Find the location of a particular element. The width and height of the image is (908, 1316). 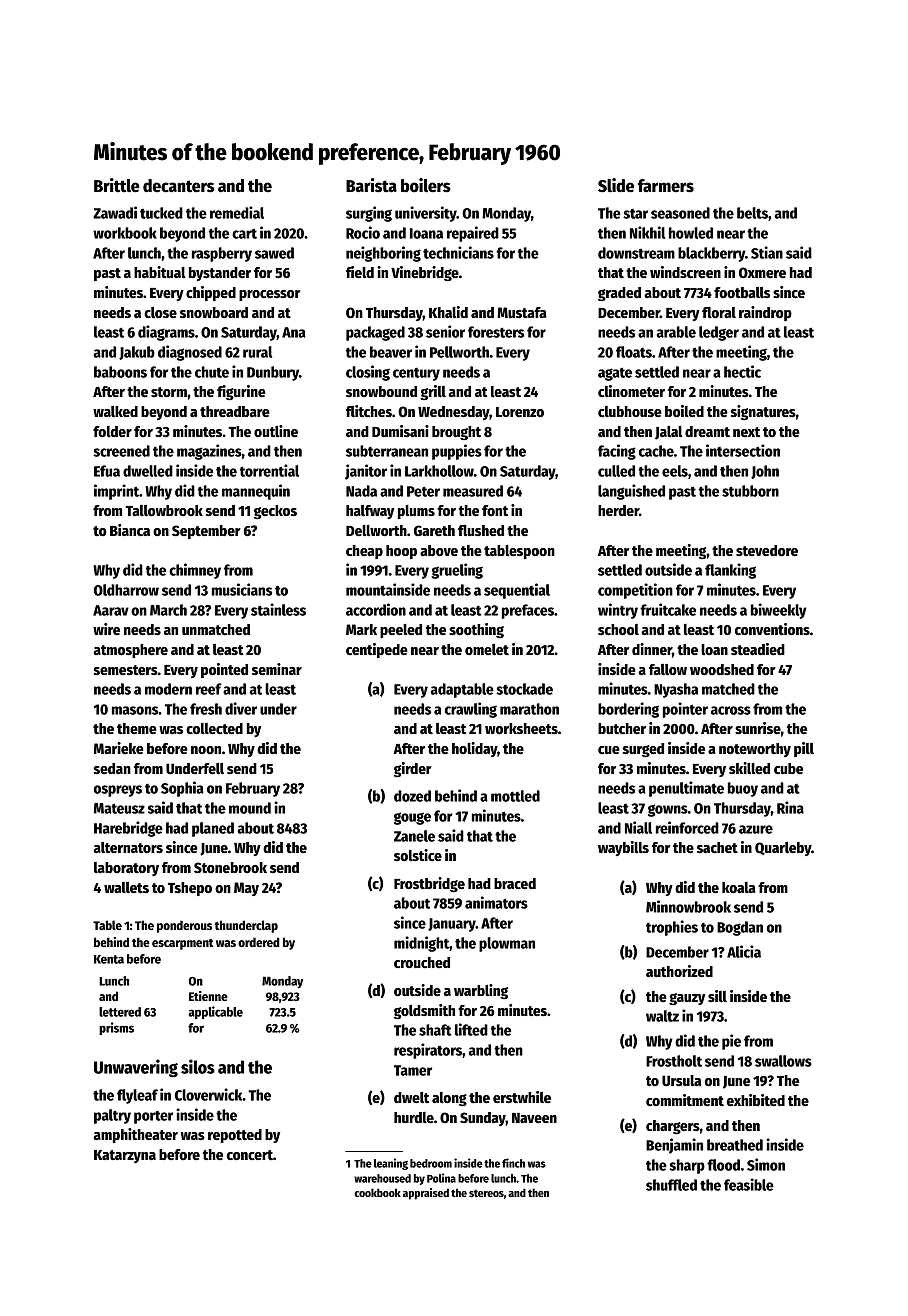

warbling is located at coordinates (481, 991).
